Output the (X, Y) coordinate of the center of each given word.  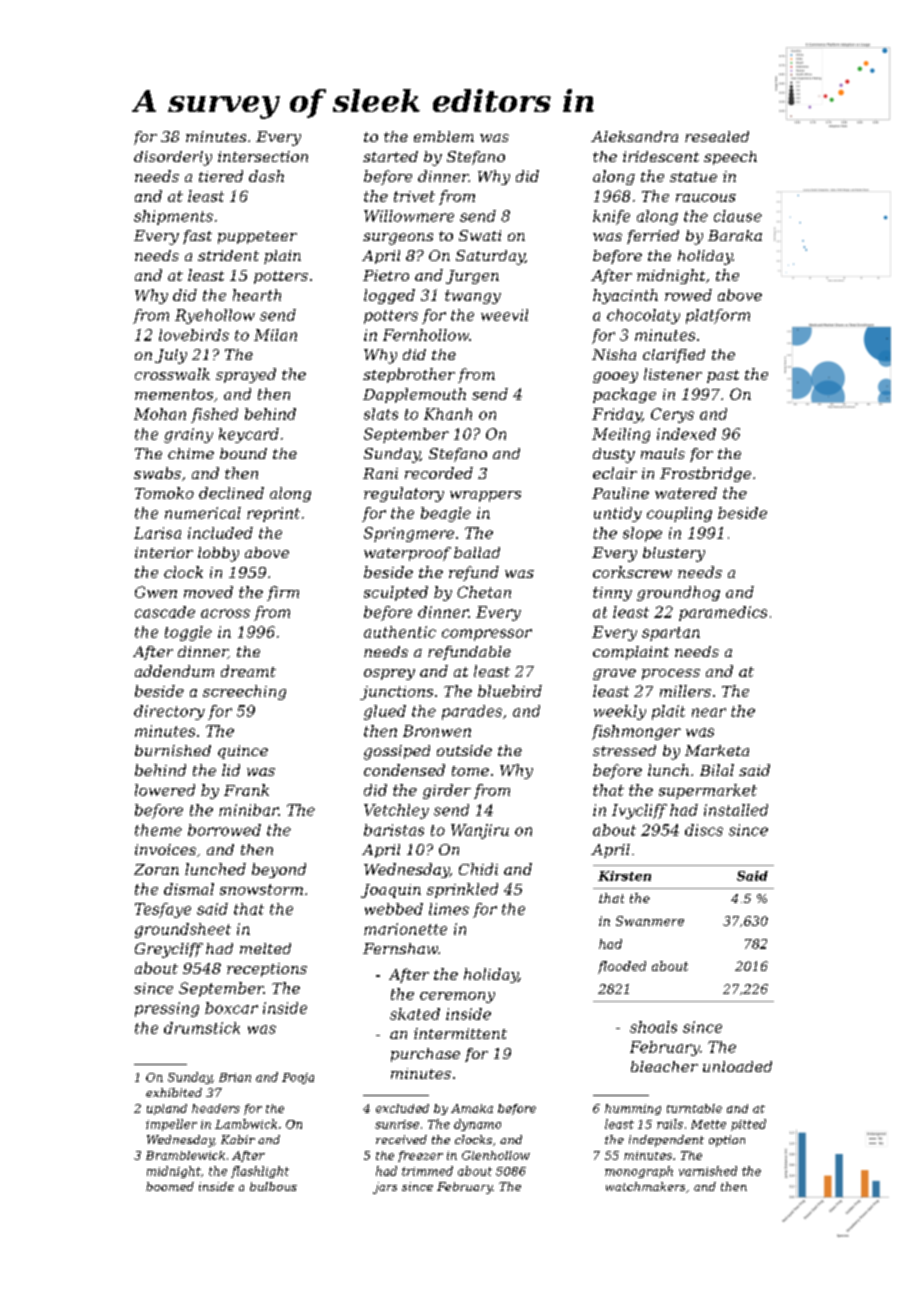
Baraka (735, 235)
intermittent (460, 1033)
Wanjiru (480, 831)
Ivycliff (639, 811)
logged (389, 296)
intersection (263, 156)
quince (243, 752)
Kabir (238, 1139)
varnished (708, 1171)
